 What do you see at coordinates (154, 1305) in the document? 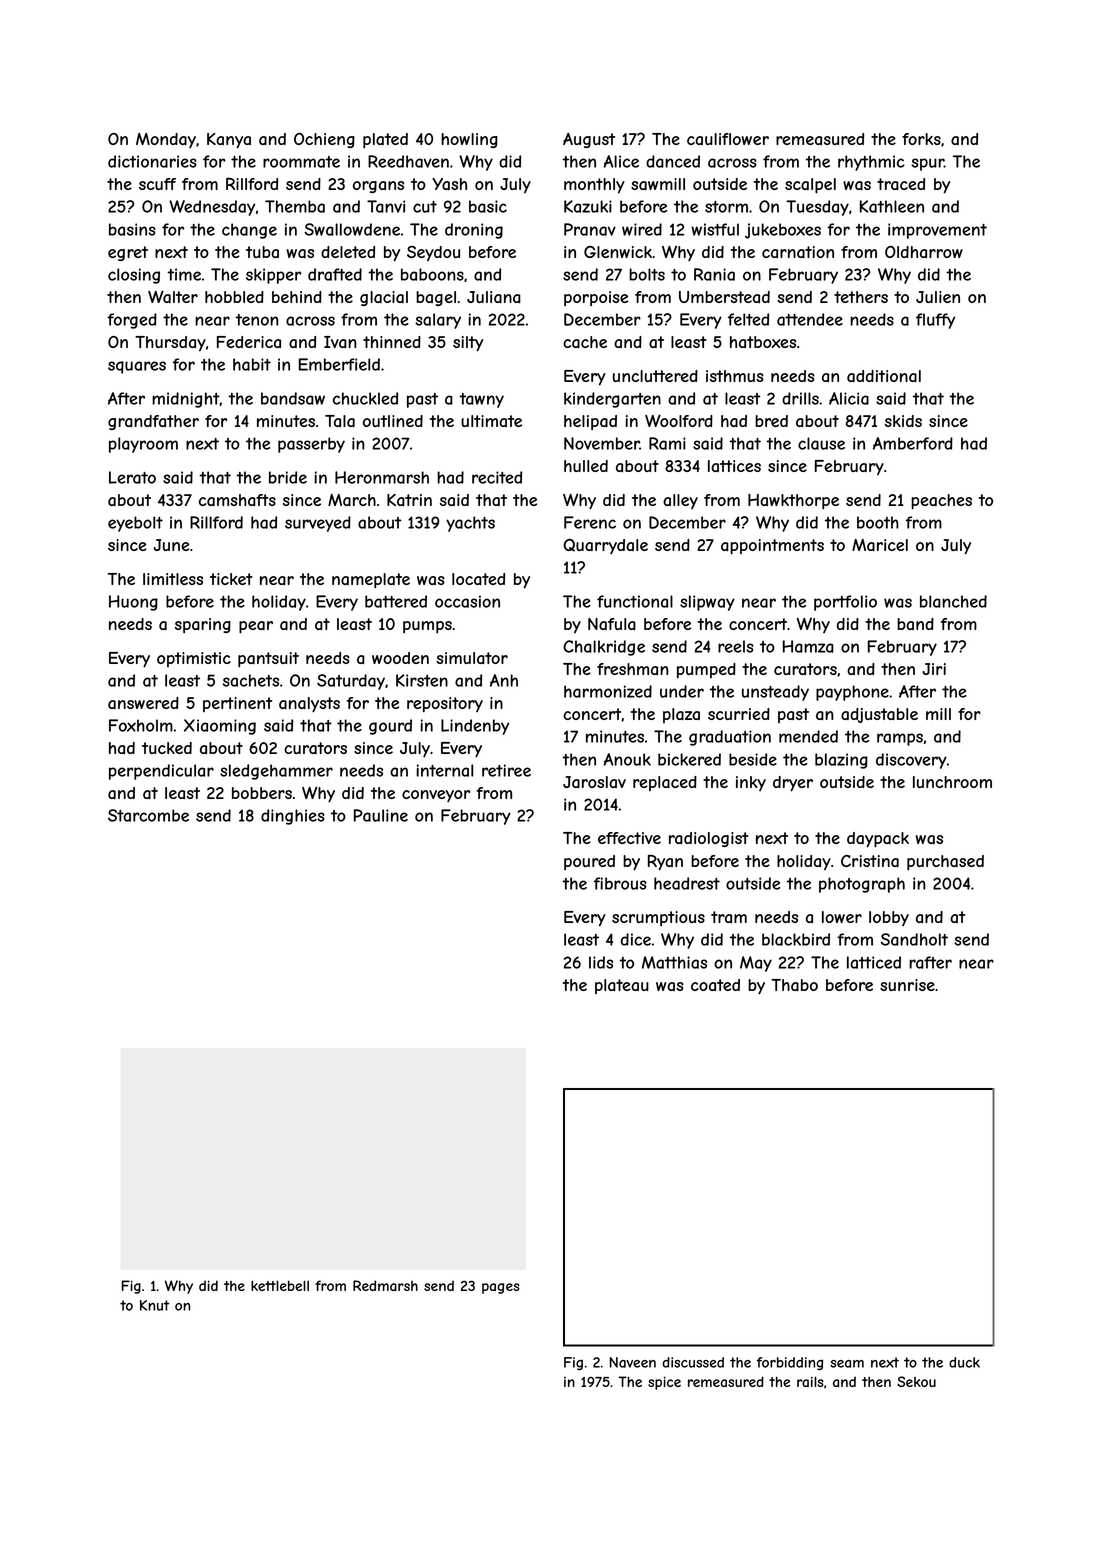
I see `Knut` at bounding box center [154, 1305].
